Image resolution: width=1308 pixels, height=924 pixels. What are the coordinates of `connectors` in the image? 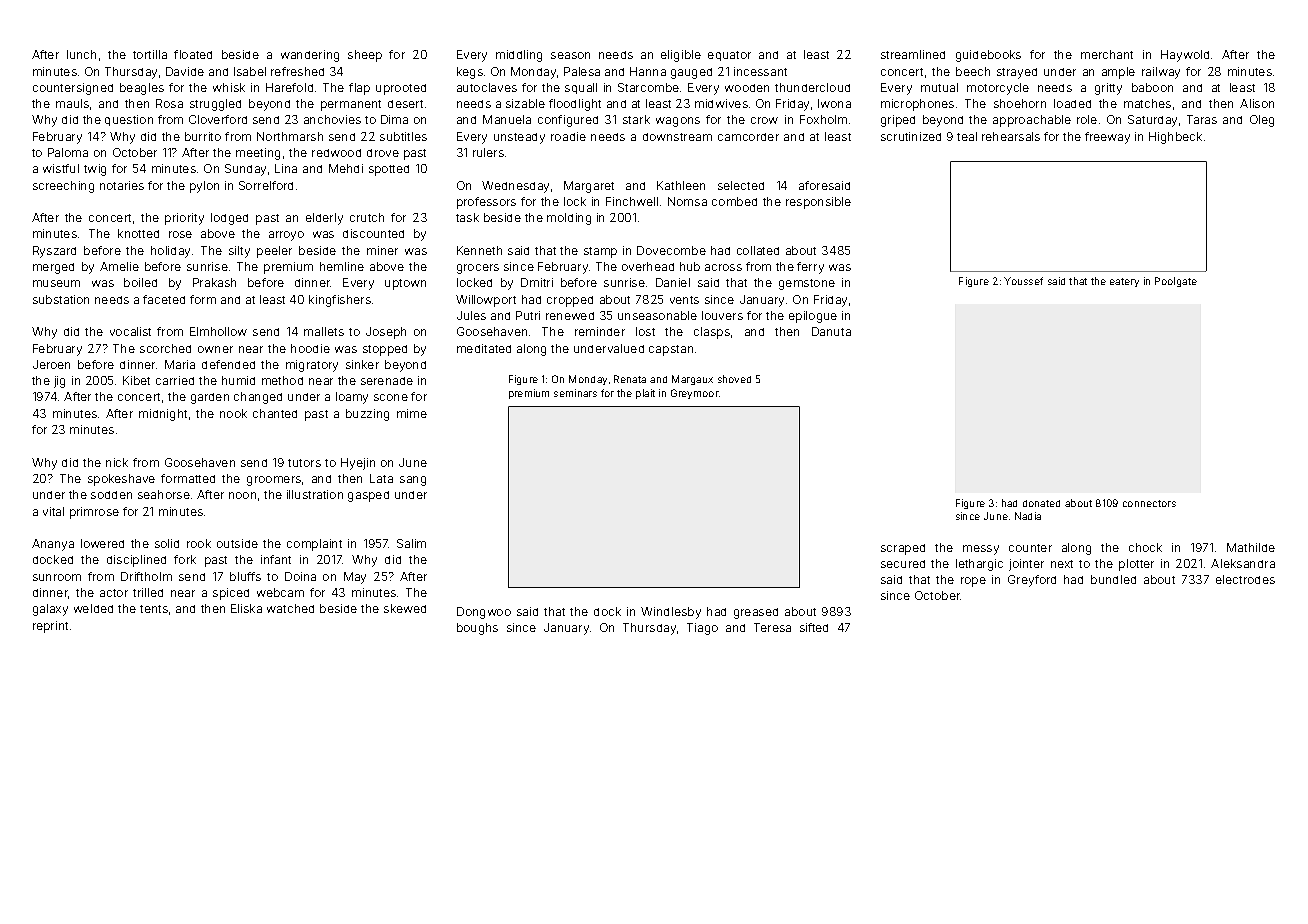 It's located at (1149, 503).
